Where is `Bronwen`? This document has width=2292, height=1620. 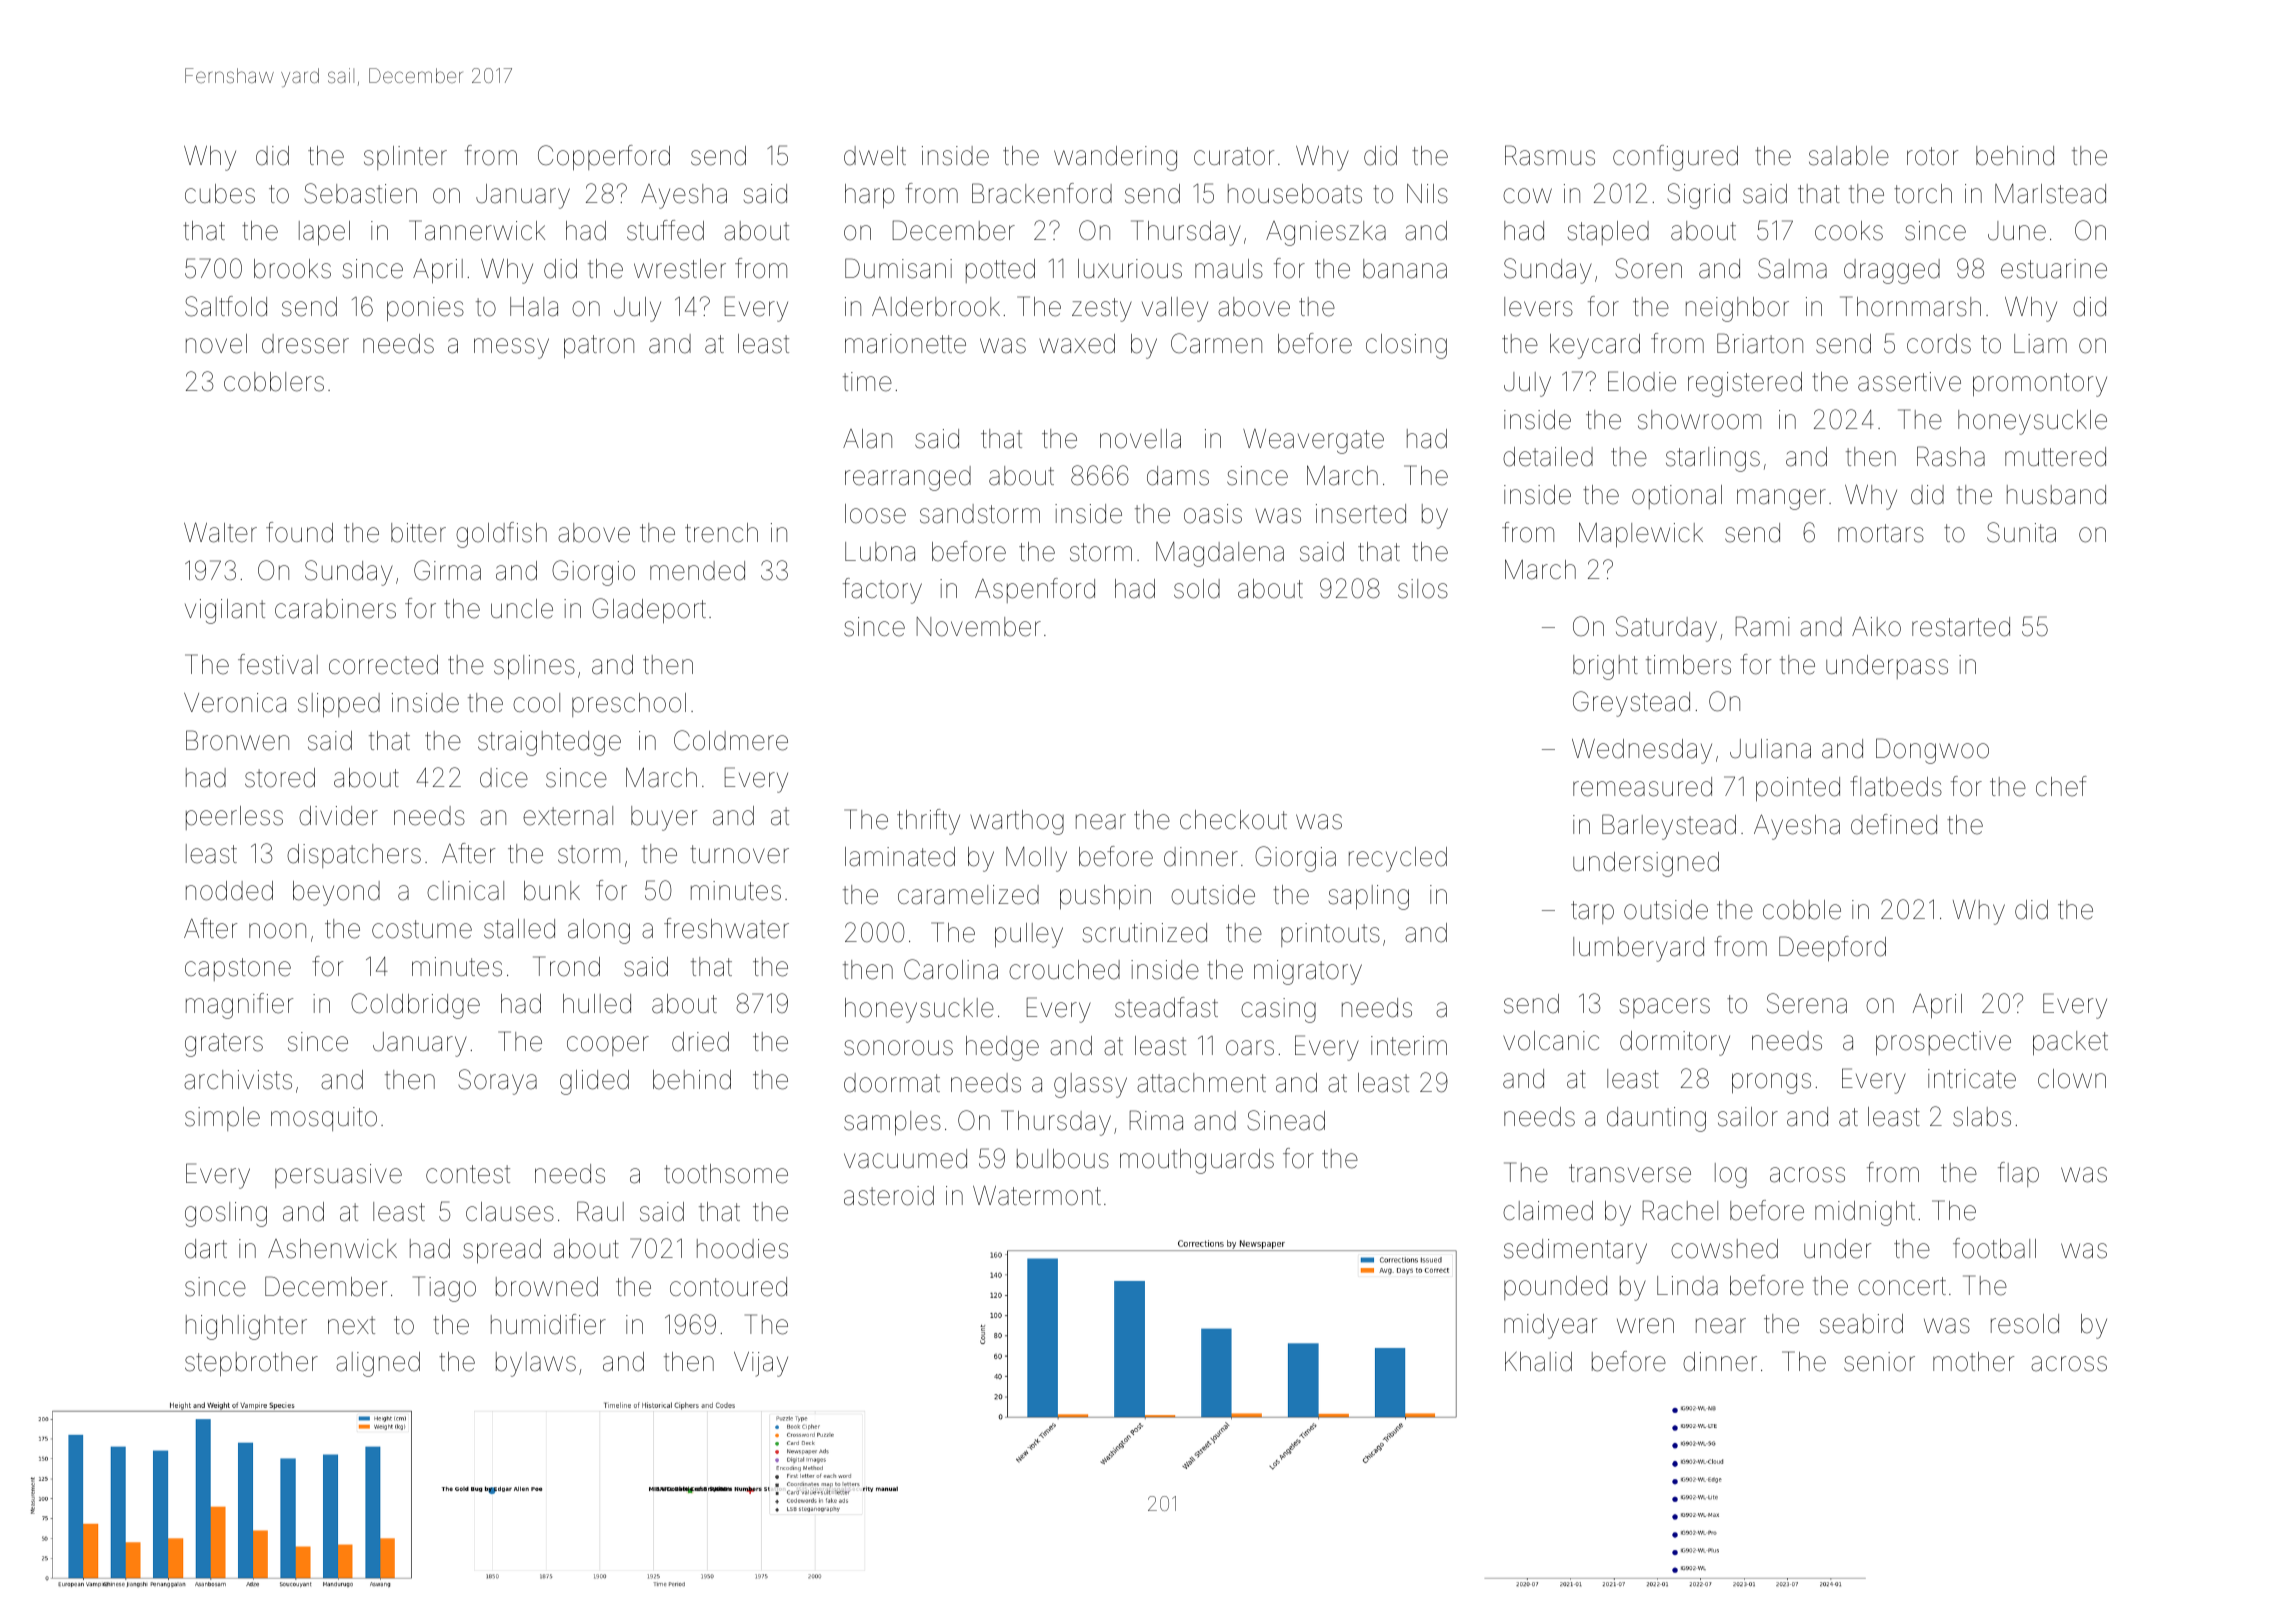 Bronwen is located at coordinates (237, 740).
